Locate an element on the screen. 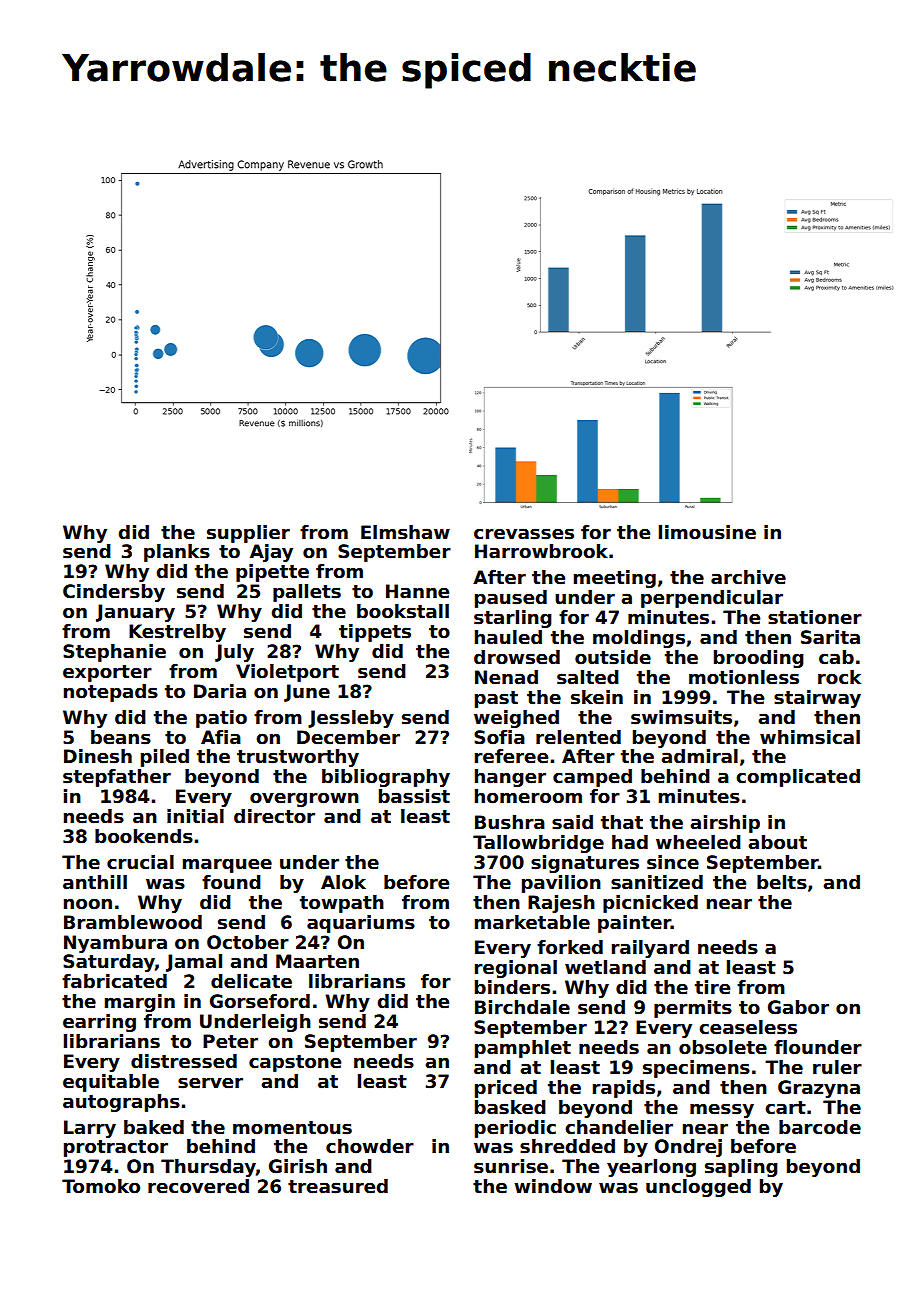 This screenshot has width=924, height=1308. exporter is located at coordinates (107, 673).
